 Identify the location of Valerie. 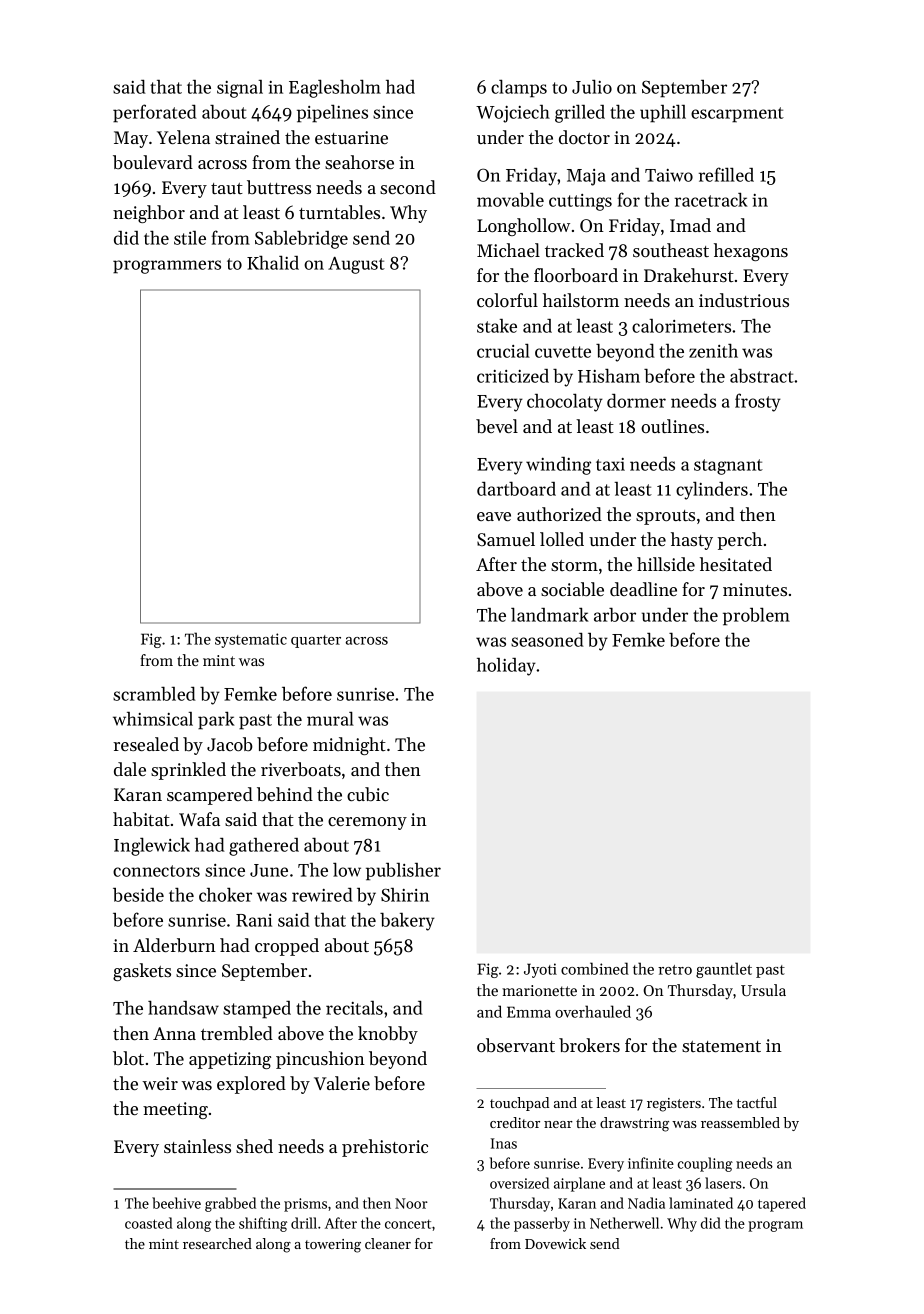
(342, 1083).
